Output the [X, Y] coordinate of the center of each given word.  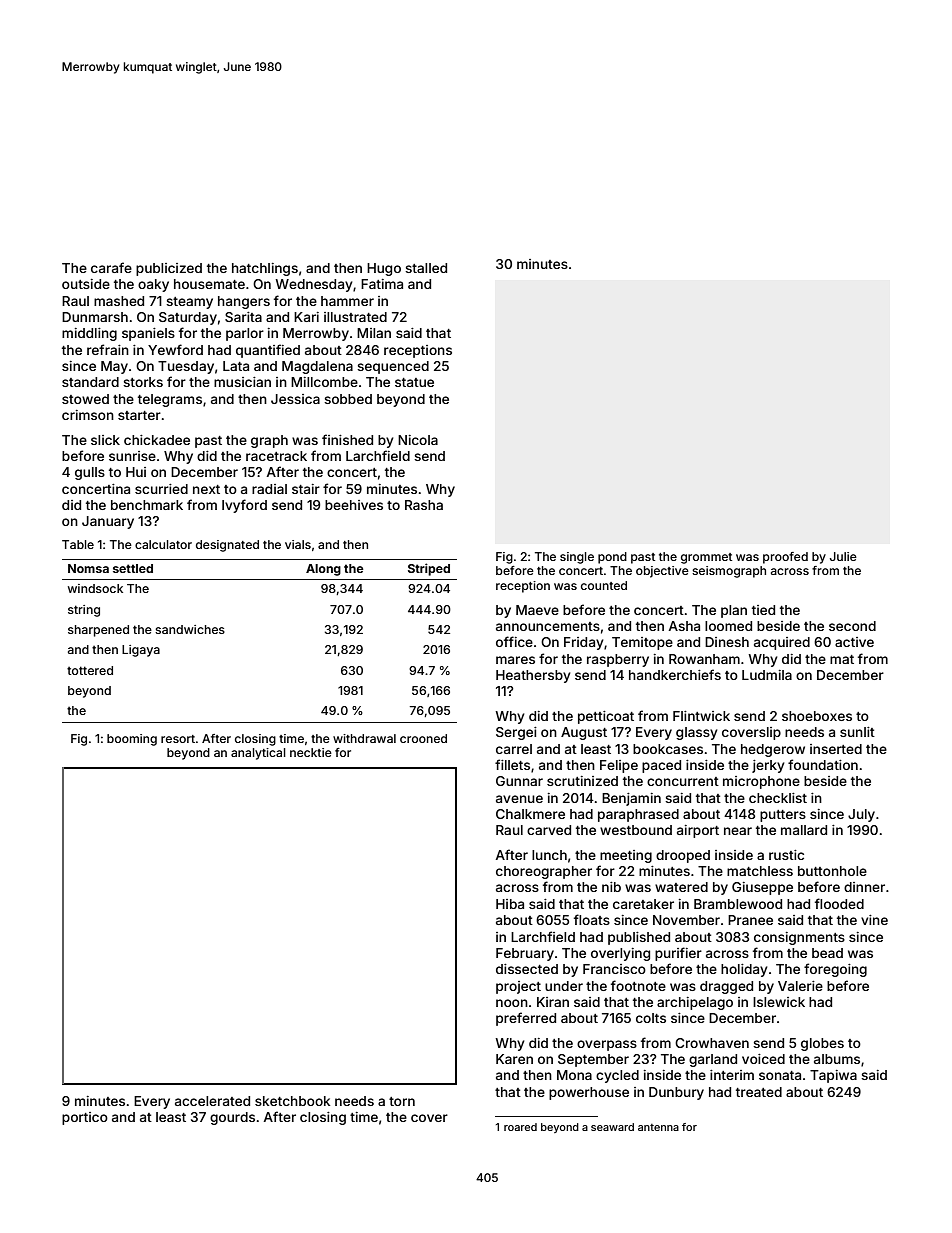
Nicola [418, 440]
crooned [423, 738]
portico [85, 1118]
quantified [268, 351]
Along [323, 570]
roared [520, 1127]
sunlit [857, 732]
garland [713, 1060]
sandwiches [190, 629]
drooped [683, 856]
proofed [785, 558]
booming [132, 740]
